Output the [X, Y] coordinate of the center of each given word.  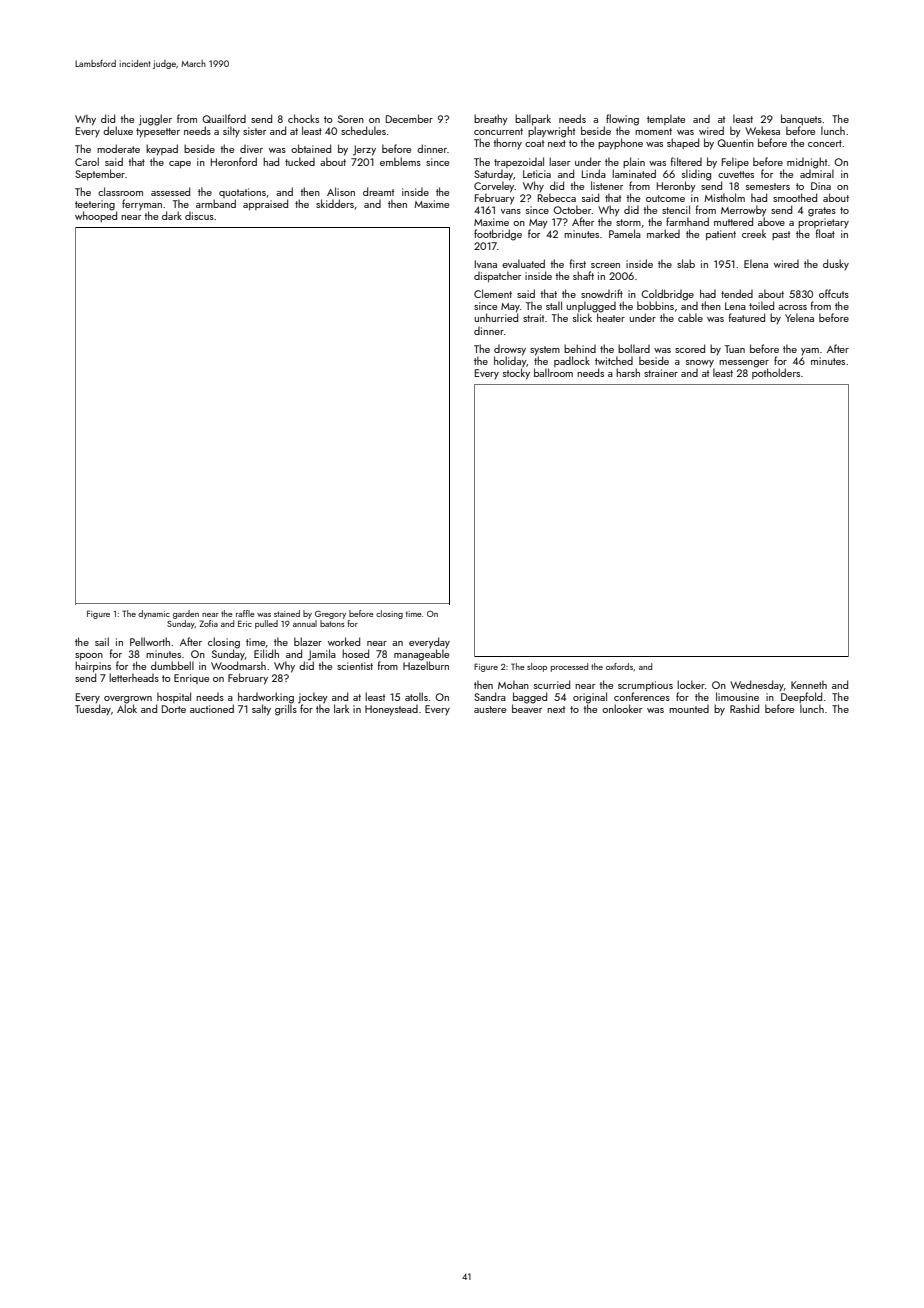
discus [199, 216]
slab [686, 263]
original [590, 698]
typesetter [158, 132]
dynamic [154, 614]
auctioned [212, 708]
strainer [661, 373]
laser [559, 161]
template [666, 119]
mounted [689, 709]
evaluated [523, 263]
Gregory [330, 614]
